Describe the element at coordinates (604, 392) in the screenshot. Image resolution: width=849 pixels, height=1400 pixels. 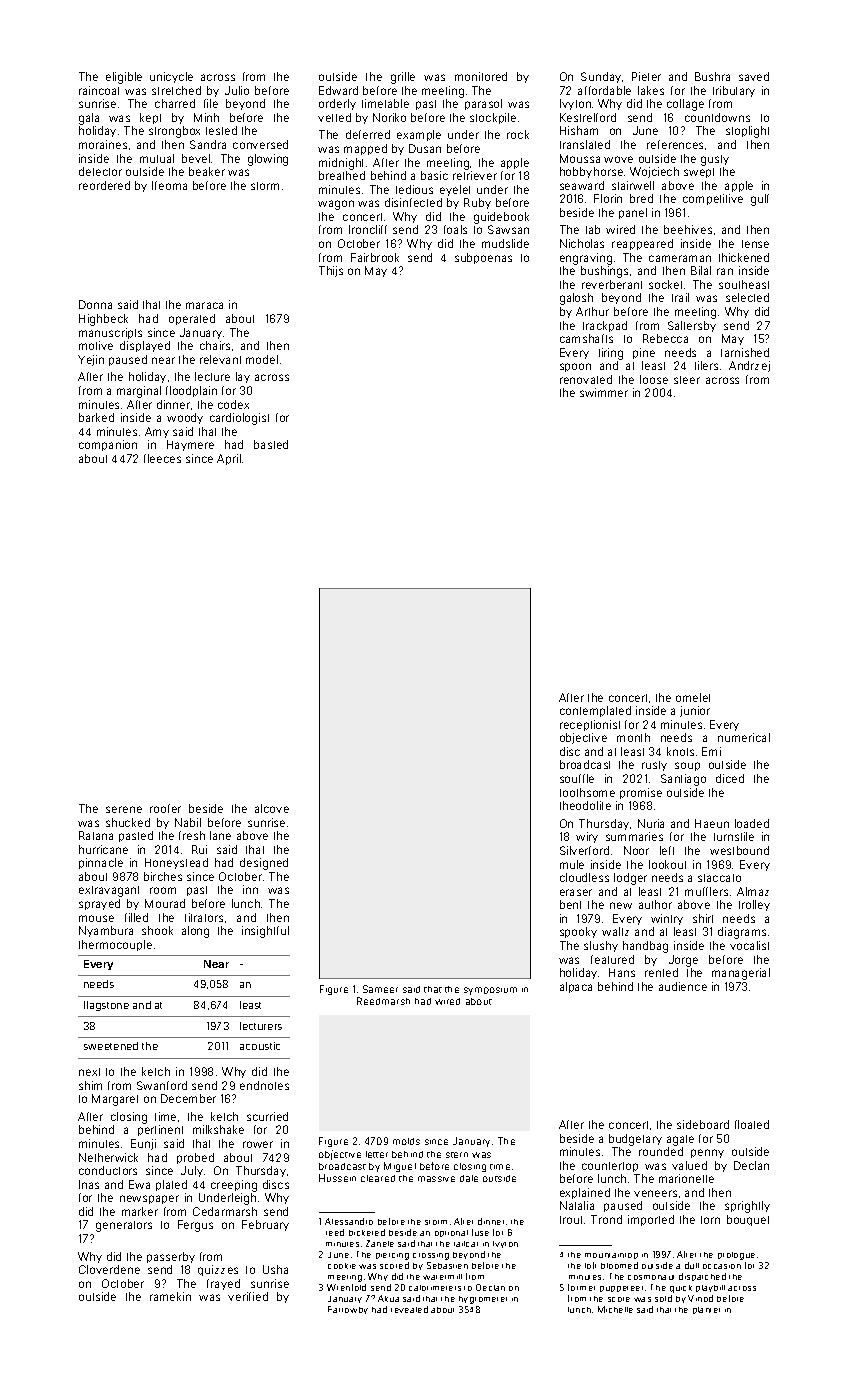
I see `swimmer` at that location.
